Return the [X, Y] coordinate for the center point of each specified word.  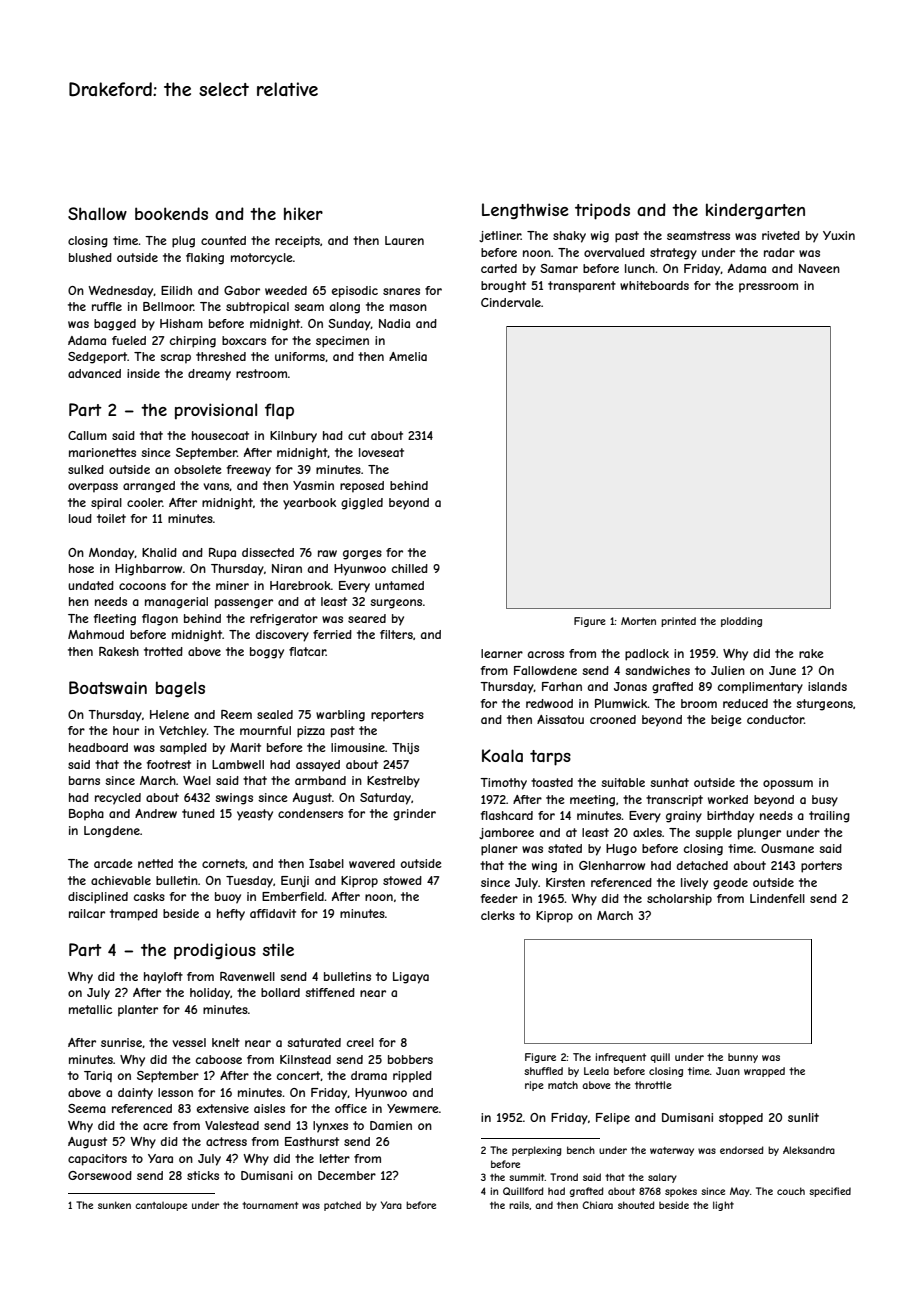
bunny [743, 1058]
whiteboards [654, 285]
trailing [829, 817]
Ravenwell [247, 976]
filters [396, 634]
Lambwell [238, 764]
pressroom [768, 288]
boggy [267, 653]
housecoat [220, 435]
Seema [87, 1108]
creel [360, 1042]
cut [357, 435]
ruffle [107, 306]
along [345, 308]
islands [827, 686]
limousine [358, 747]
